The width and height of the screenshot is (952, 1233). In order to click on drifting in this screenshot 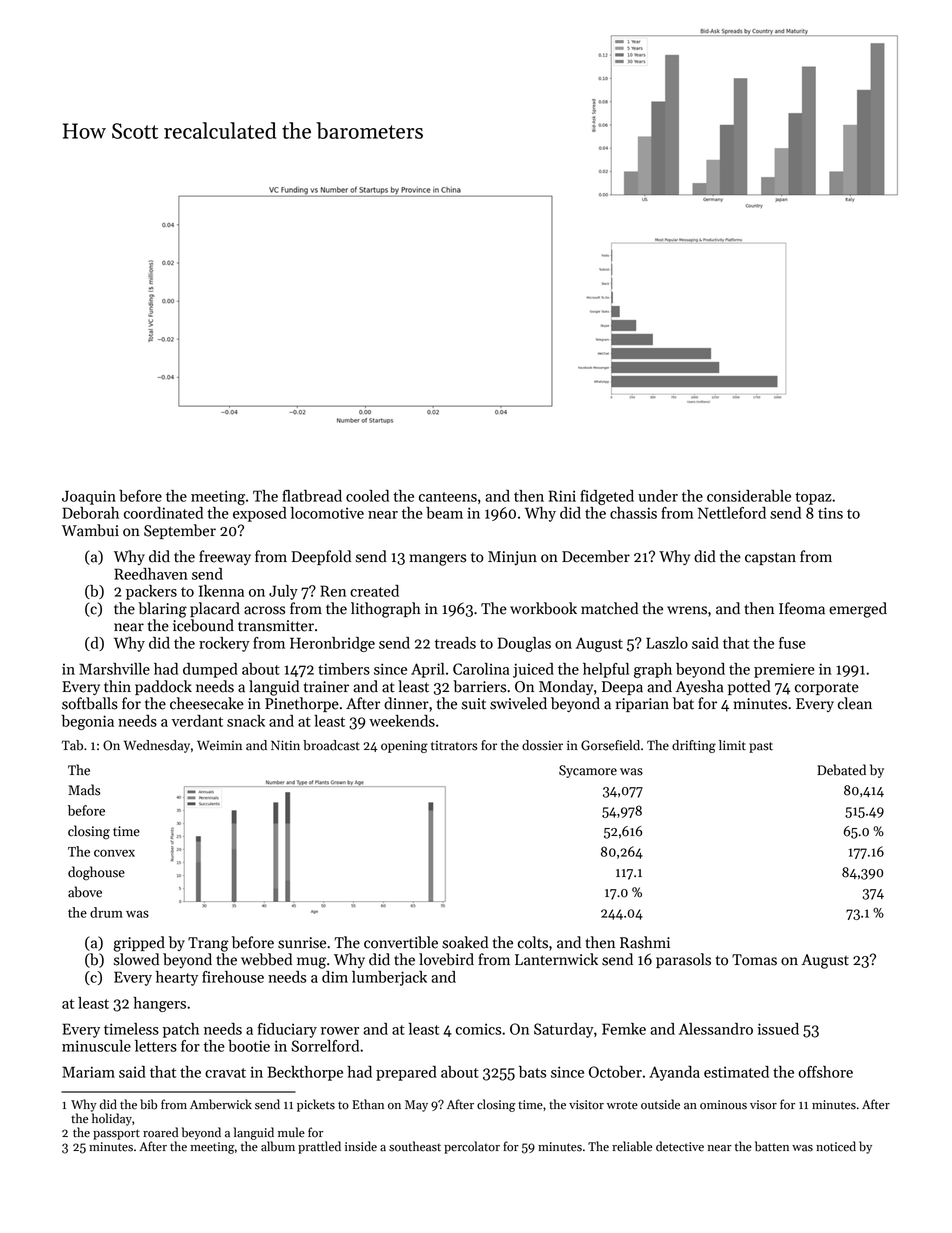, I will do `click(694, 746)`.
